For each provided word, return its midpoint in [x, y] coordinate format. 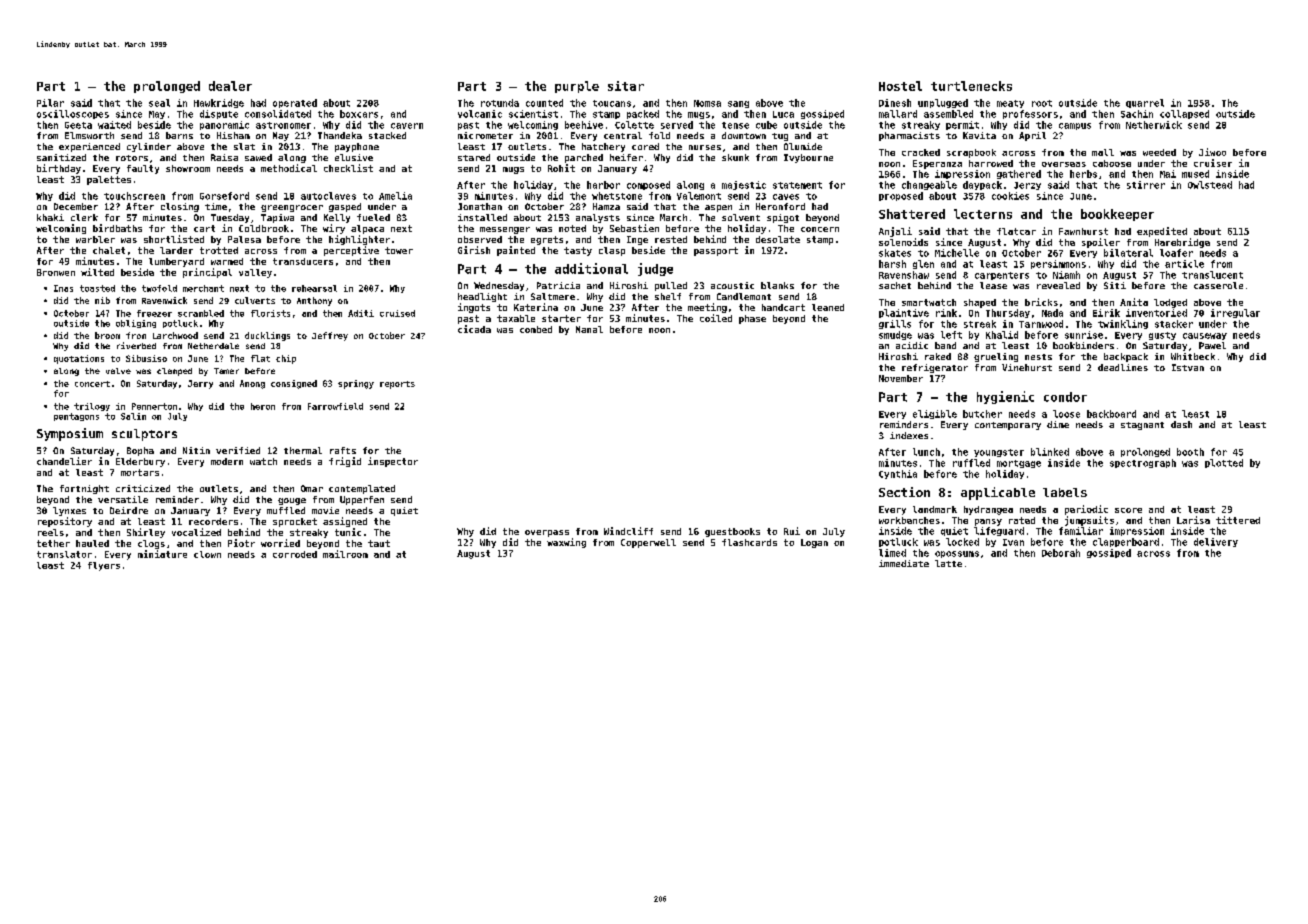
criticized [143, 488]
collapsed [1184, 114]
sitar [626, 86]
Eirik [1106, 313]
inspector [393, 462]
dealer [230, 86]
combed [536, 329]
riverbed [136, 345]
